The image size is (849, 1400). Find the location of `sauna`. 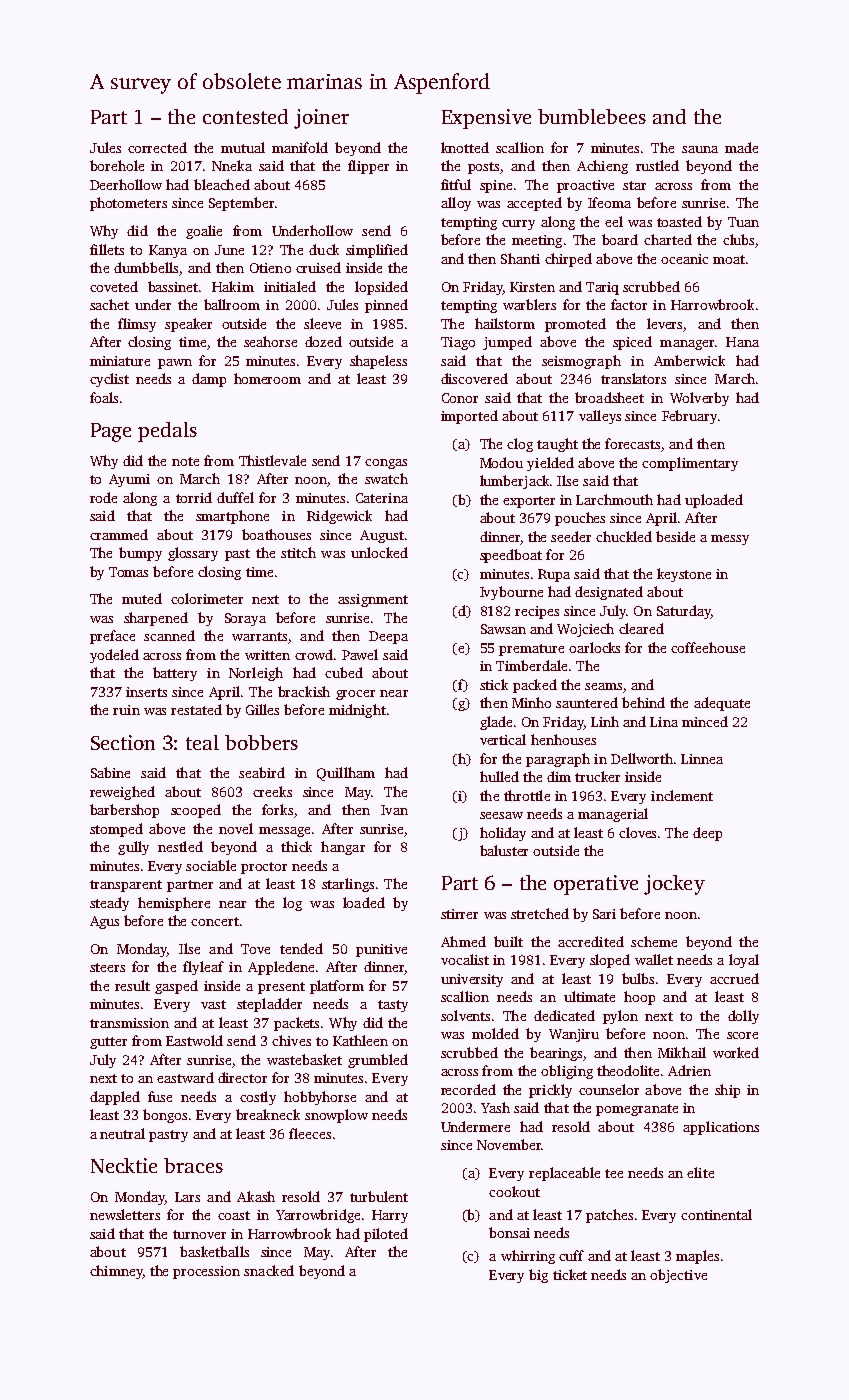

sauna is located at coordinates (700, 149).
